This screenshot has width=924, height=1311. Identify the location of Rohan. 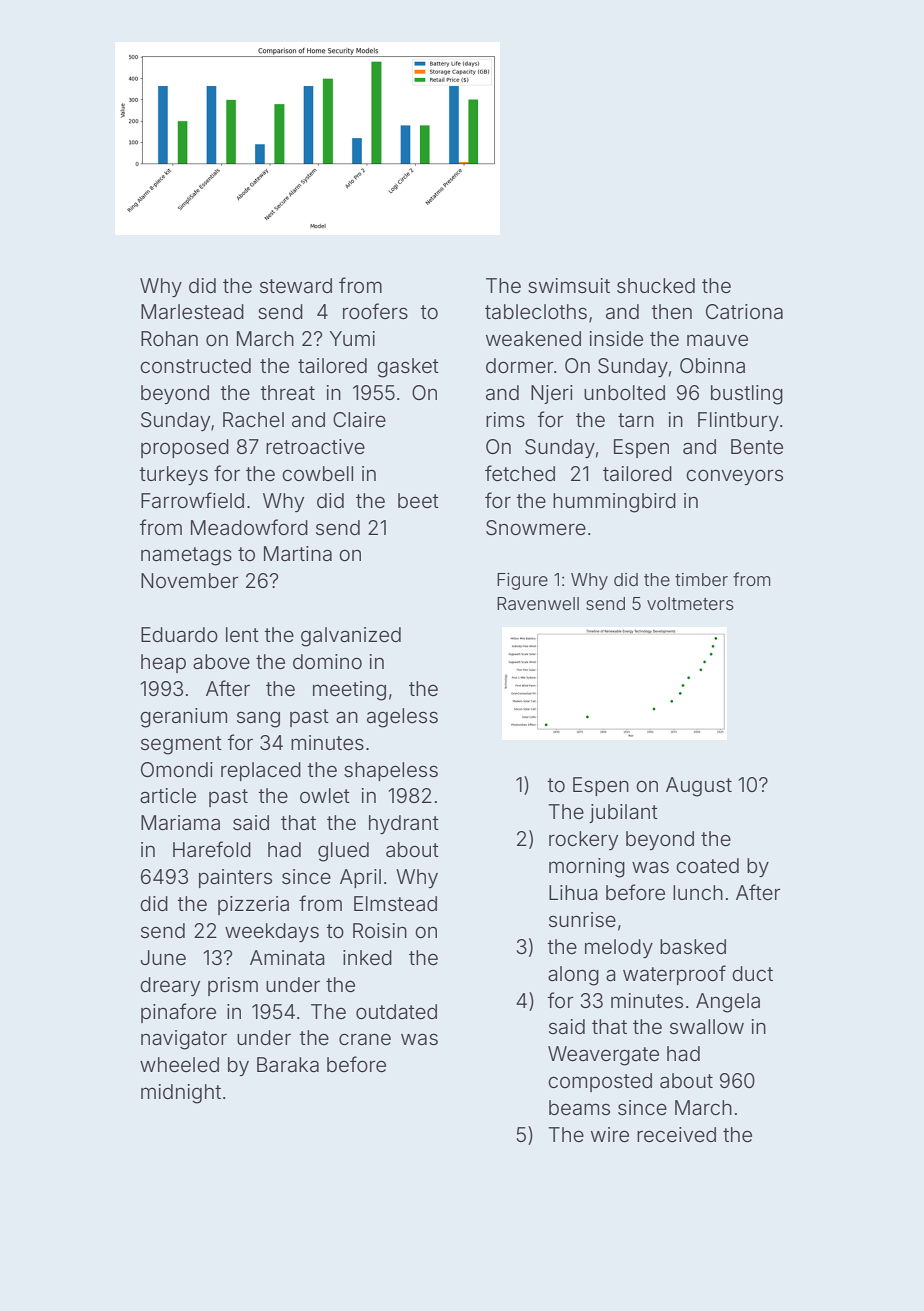
(169, 338).
